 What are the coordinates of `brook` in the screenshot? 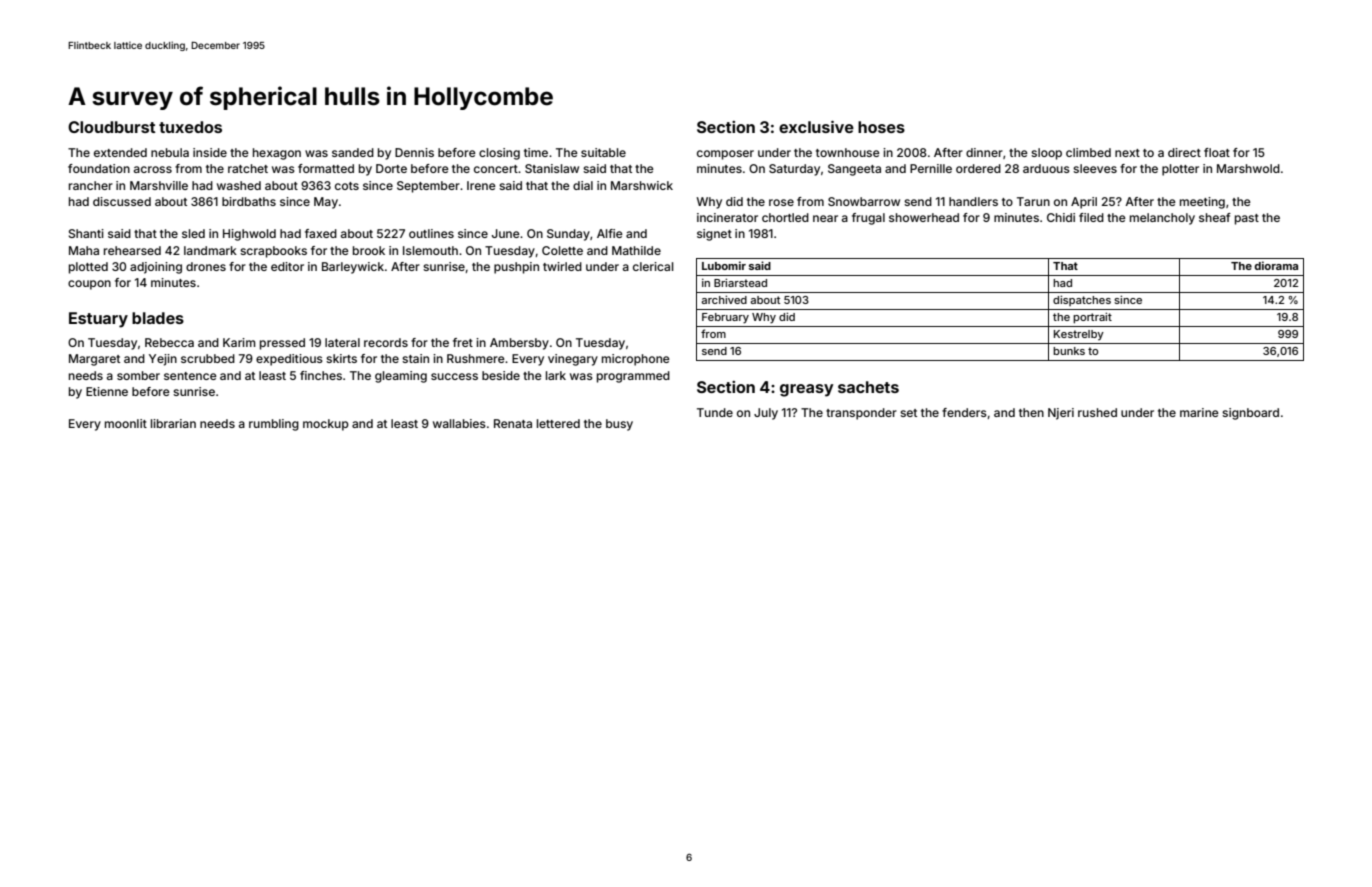 It's located at (369, 250).
